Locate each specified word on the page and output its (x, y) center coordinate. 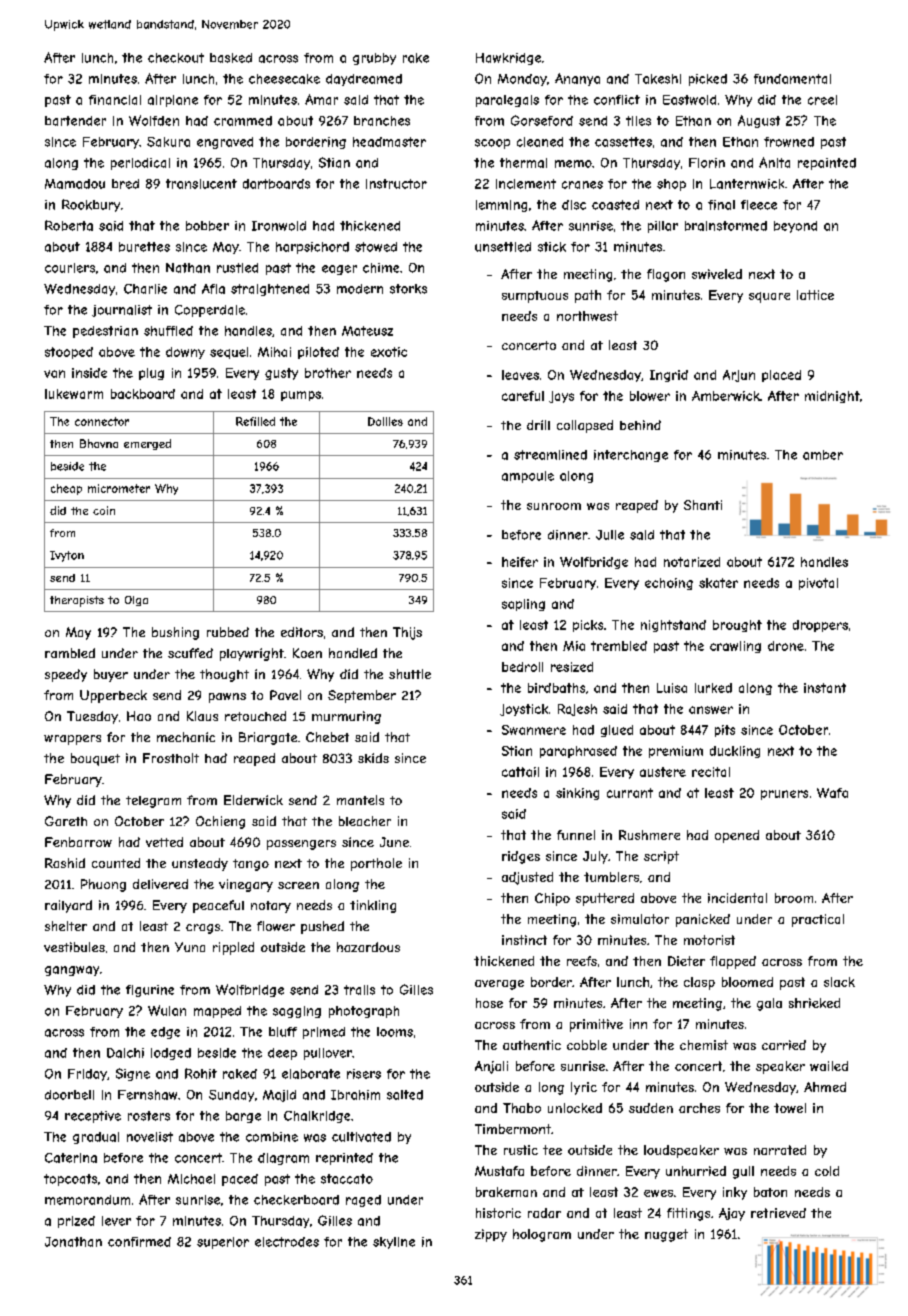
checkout (176, 58)
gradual (96, 1138)
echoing (669, 584)
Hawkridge (508, 59)
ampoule (528, 477)
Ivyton (67, 556)
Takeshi (658, 79)
